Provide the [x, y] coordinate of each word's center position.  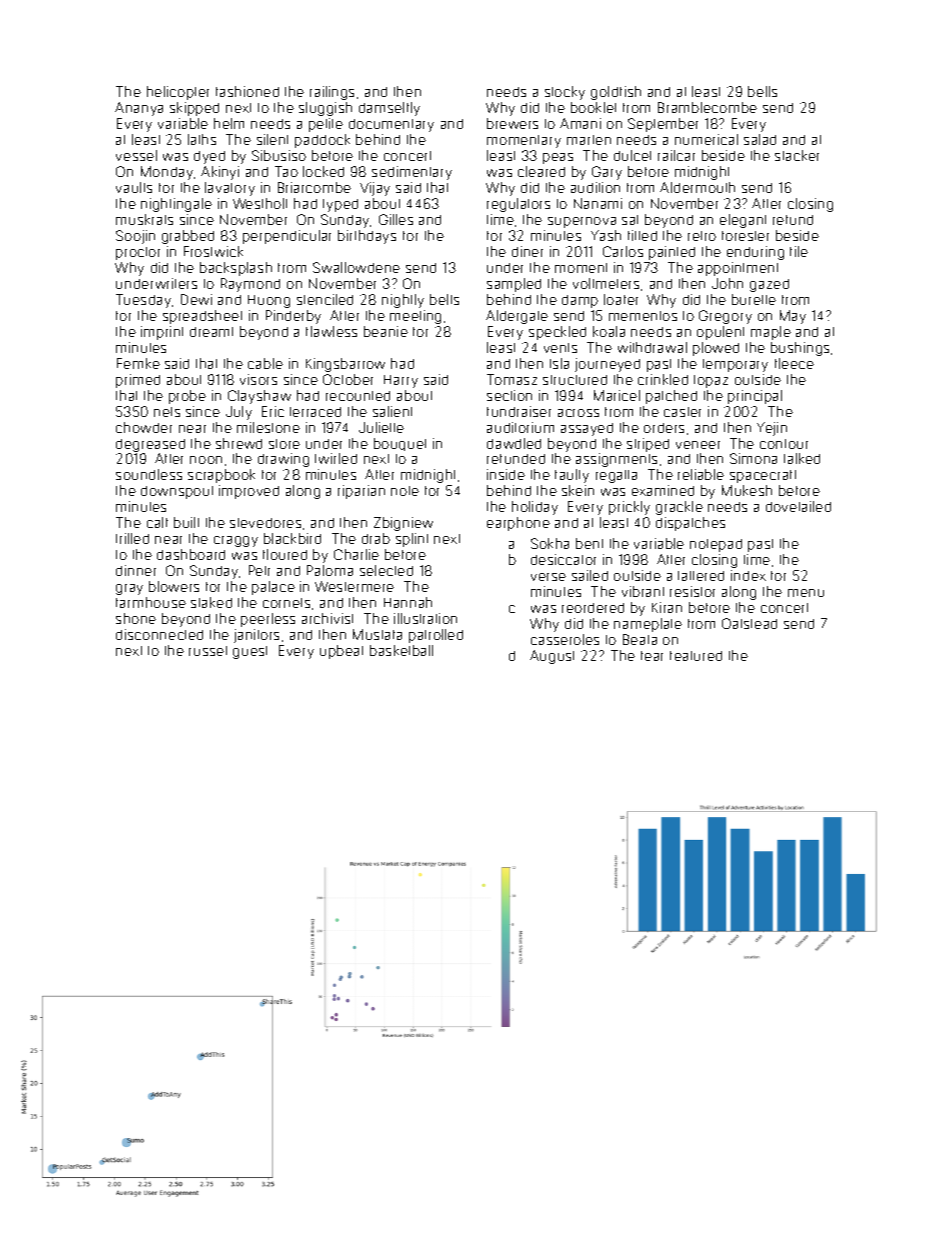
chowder [144, 427]
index [748, 575]
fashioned [247, 91]
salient [392, 411]
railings [332, 93]
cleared [541, 171]
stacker [797, 155]
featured [696, 656]
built [186, 522]
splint [412, 540]
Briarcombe [314, 187]
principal [755, 397]
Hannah [408, 602]
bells [762, 91]
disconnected [159, 634]
